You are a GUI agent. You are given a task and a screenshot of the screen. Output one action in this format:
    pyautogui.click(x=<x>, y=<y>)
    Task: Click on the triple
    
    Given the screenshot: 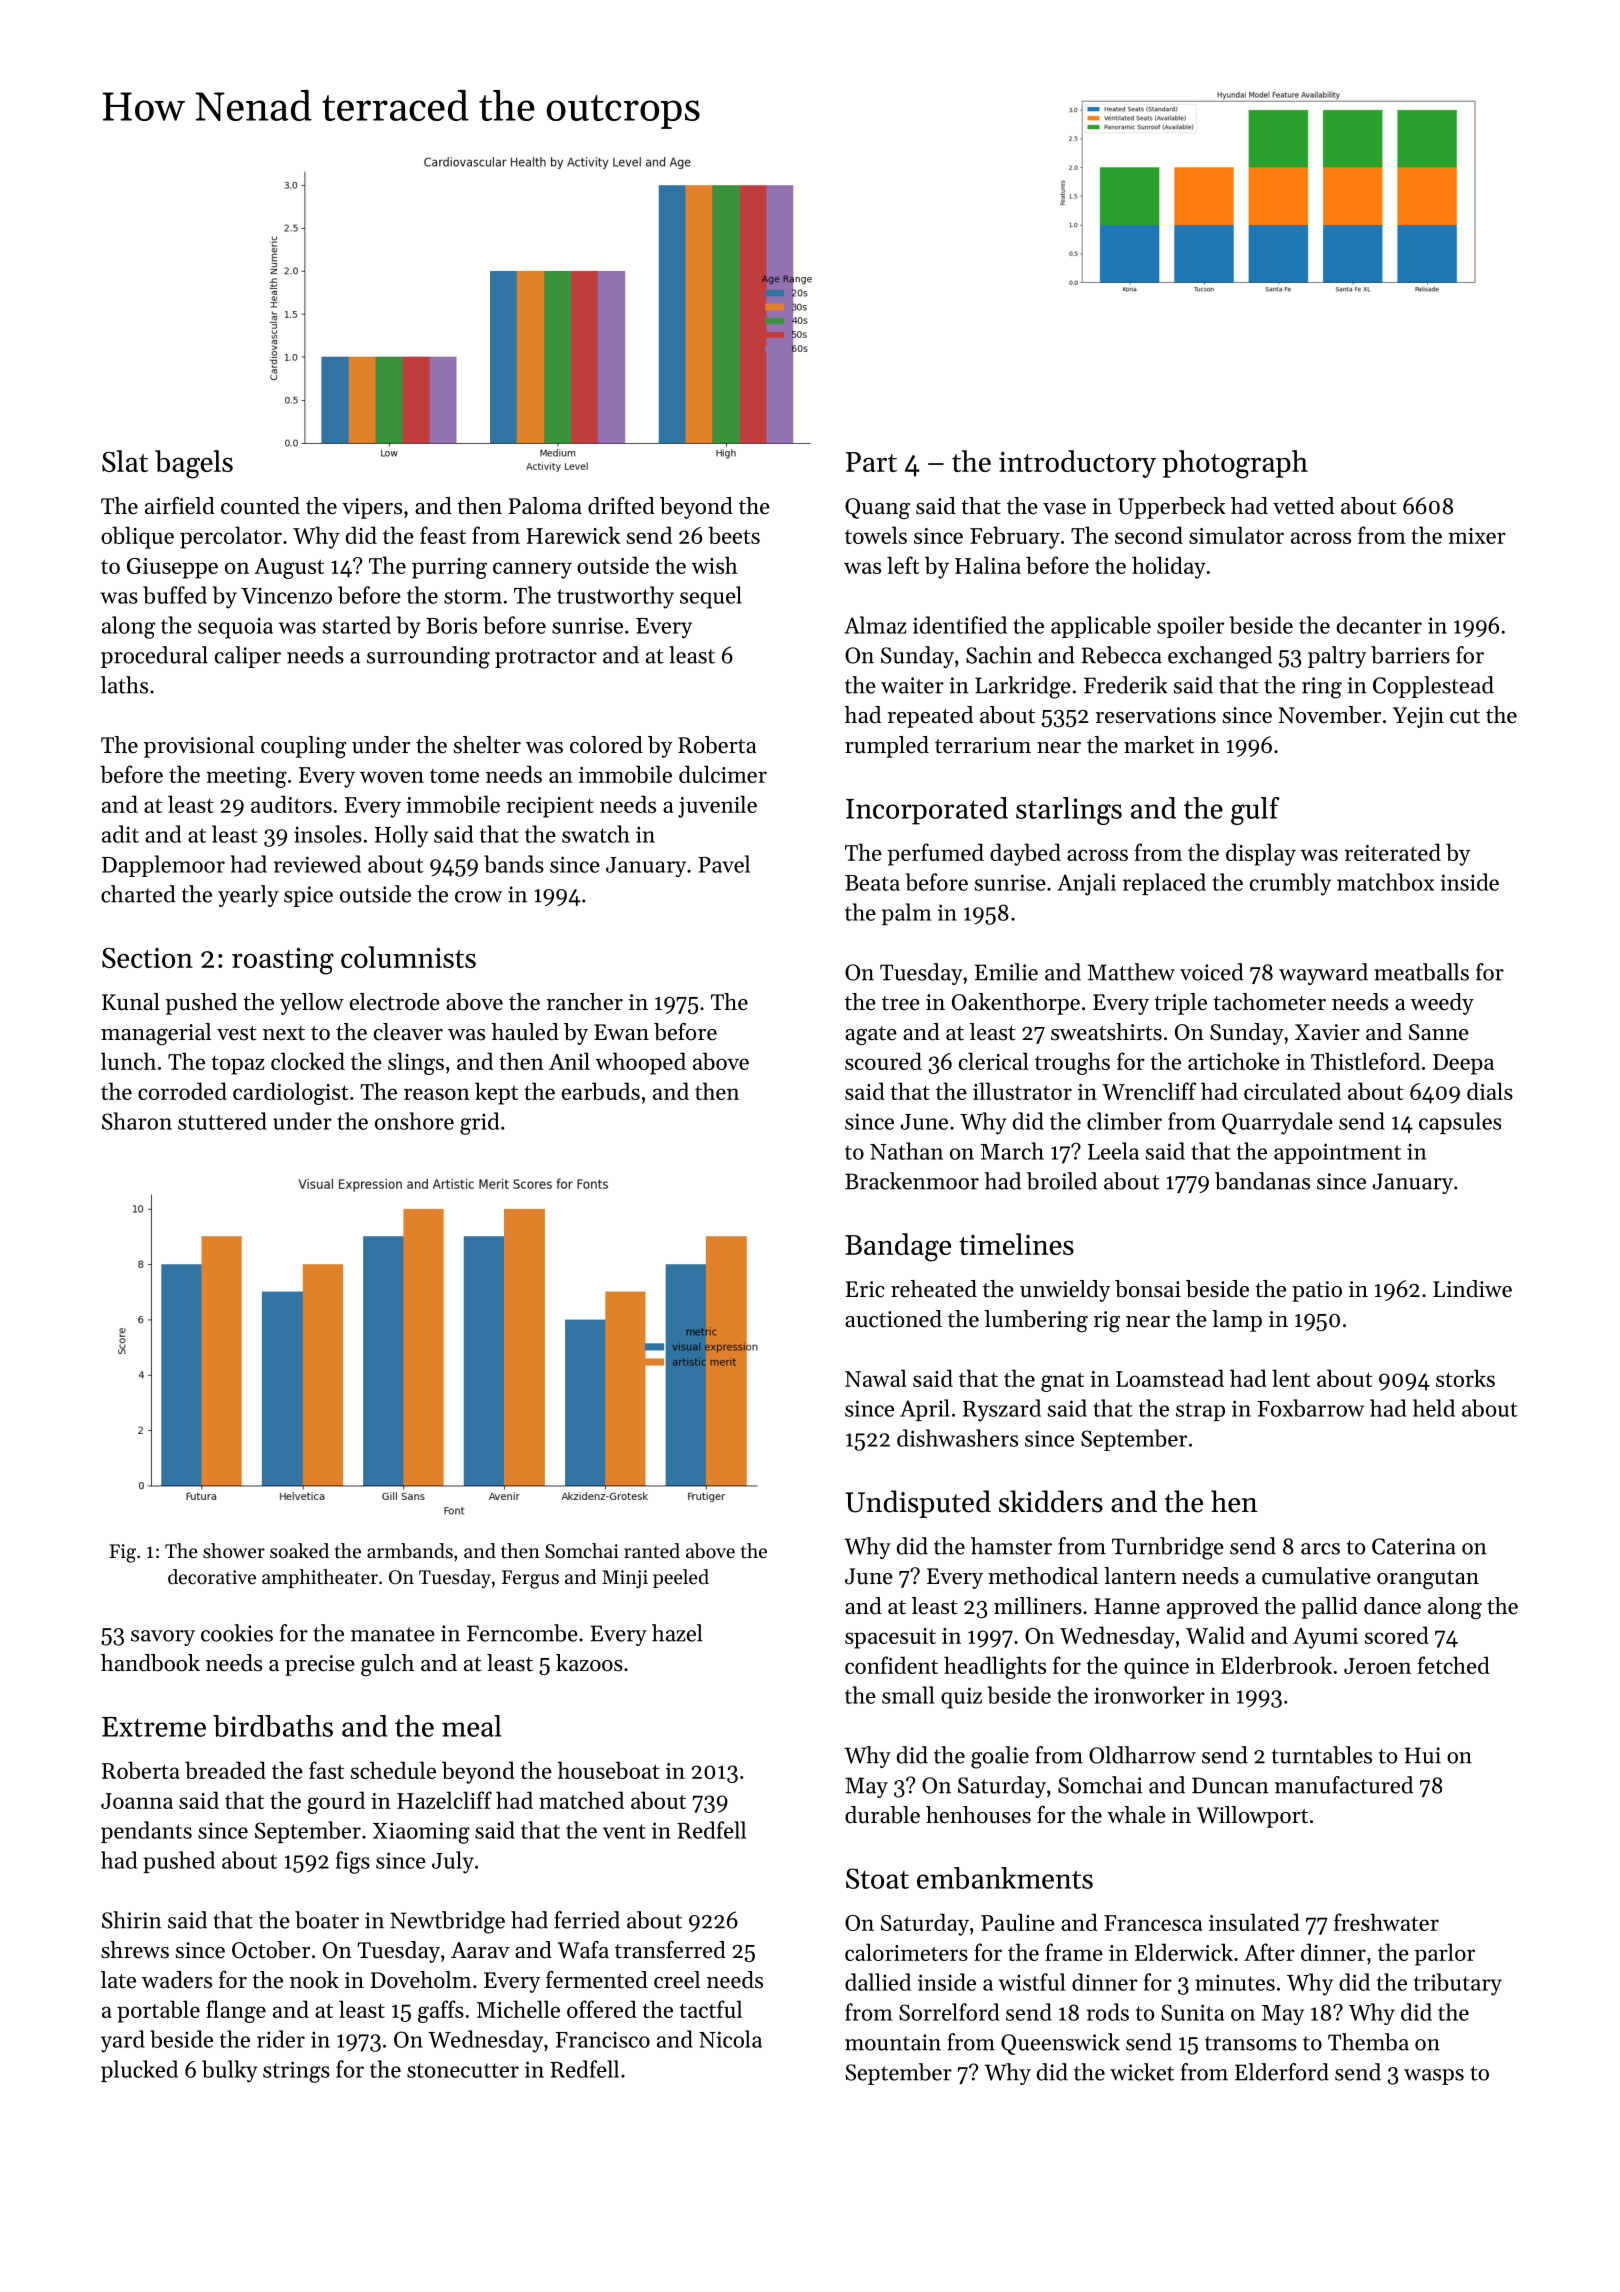 What is the action you would take?
    pyautogui.click(x=1180, y=1004)
